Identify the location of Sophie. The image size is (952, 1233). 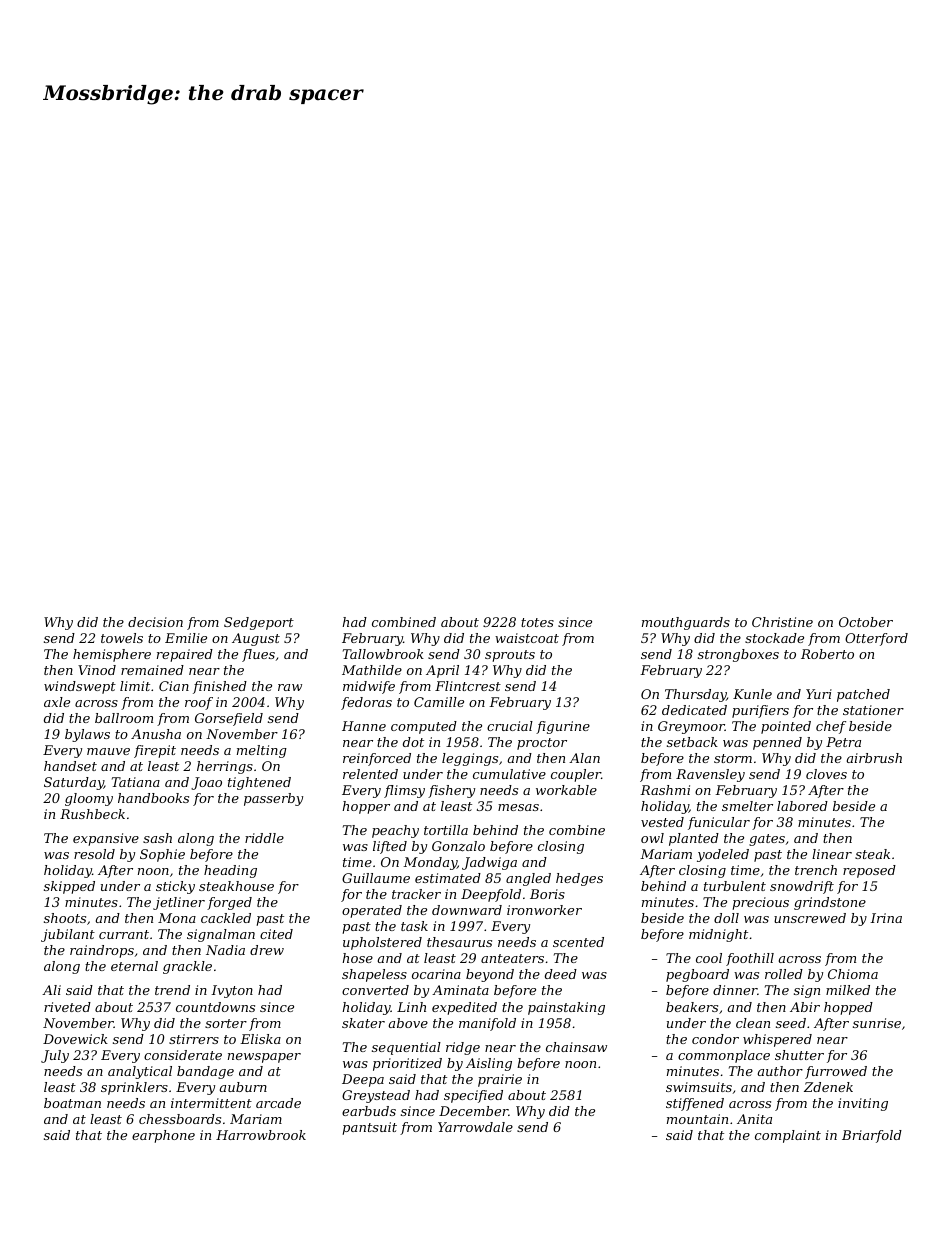
(162, 855).
